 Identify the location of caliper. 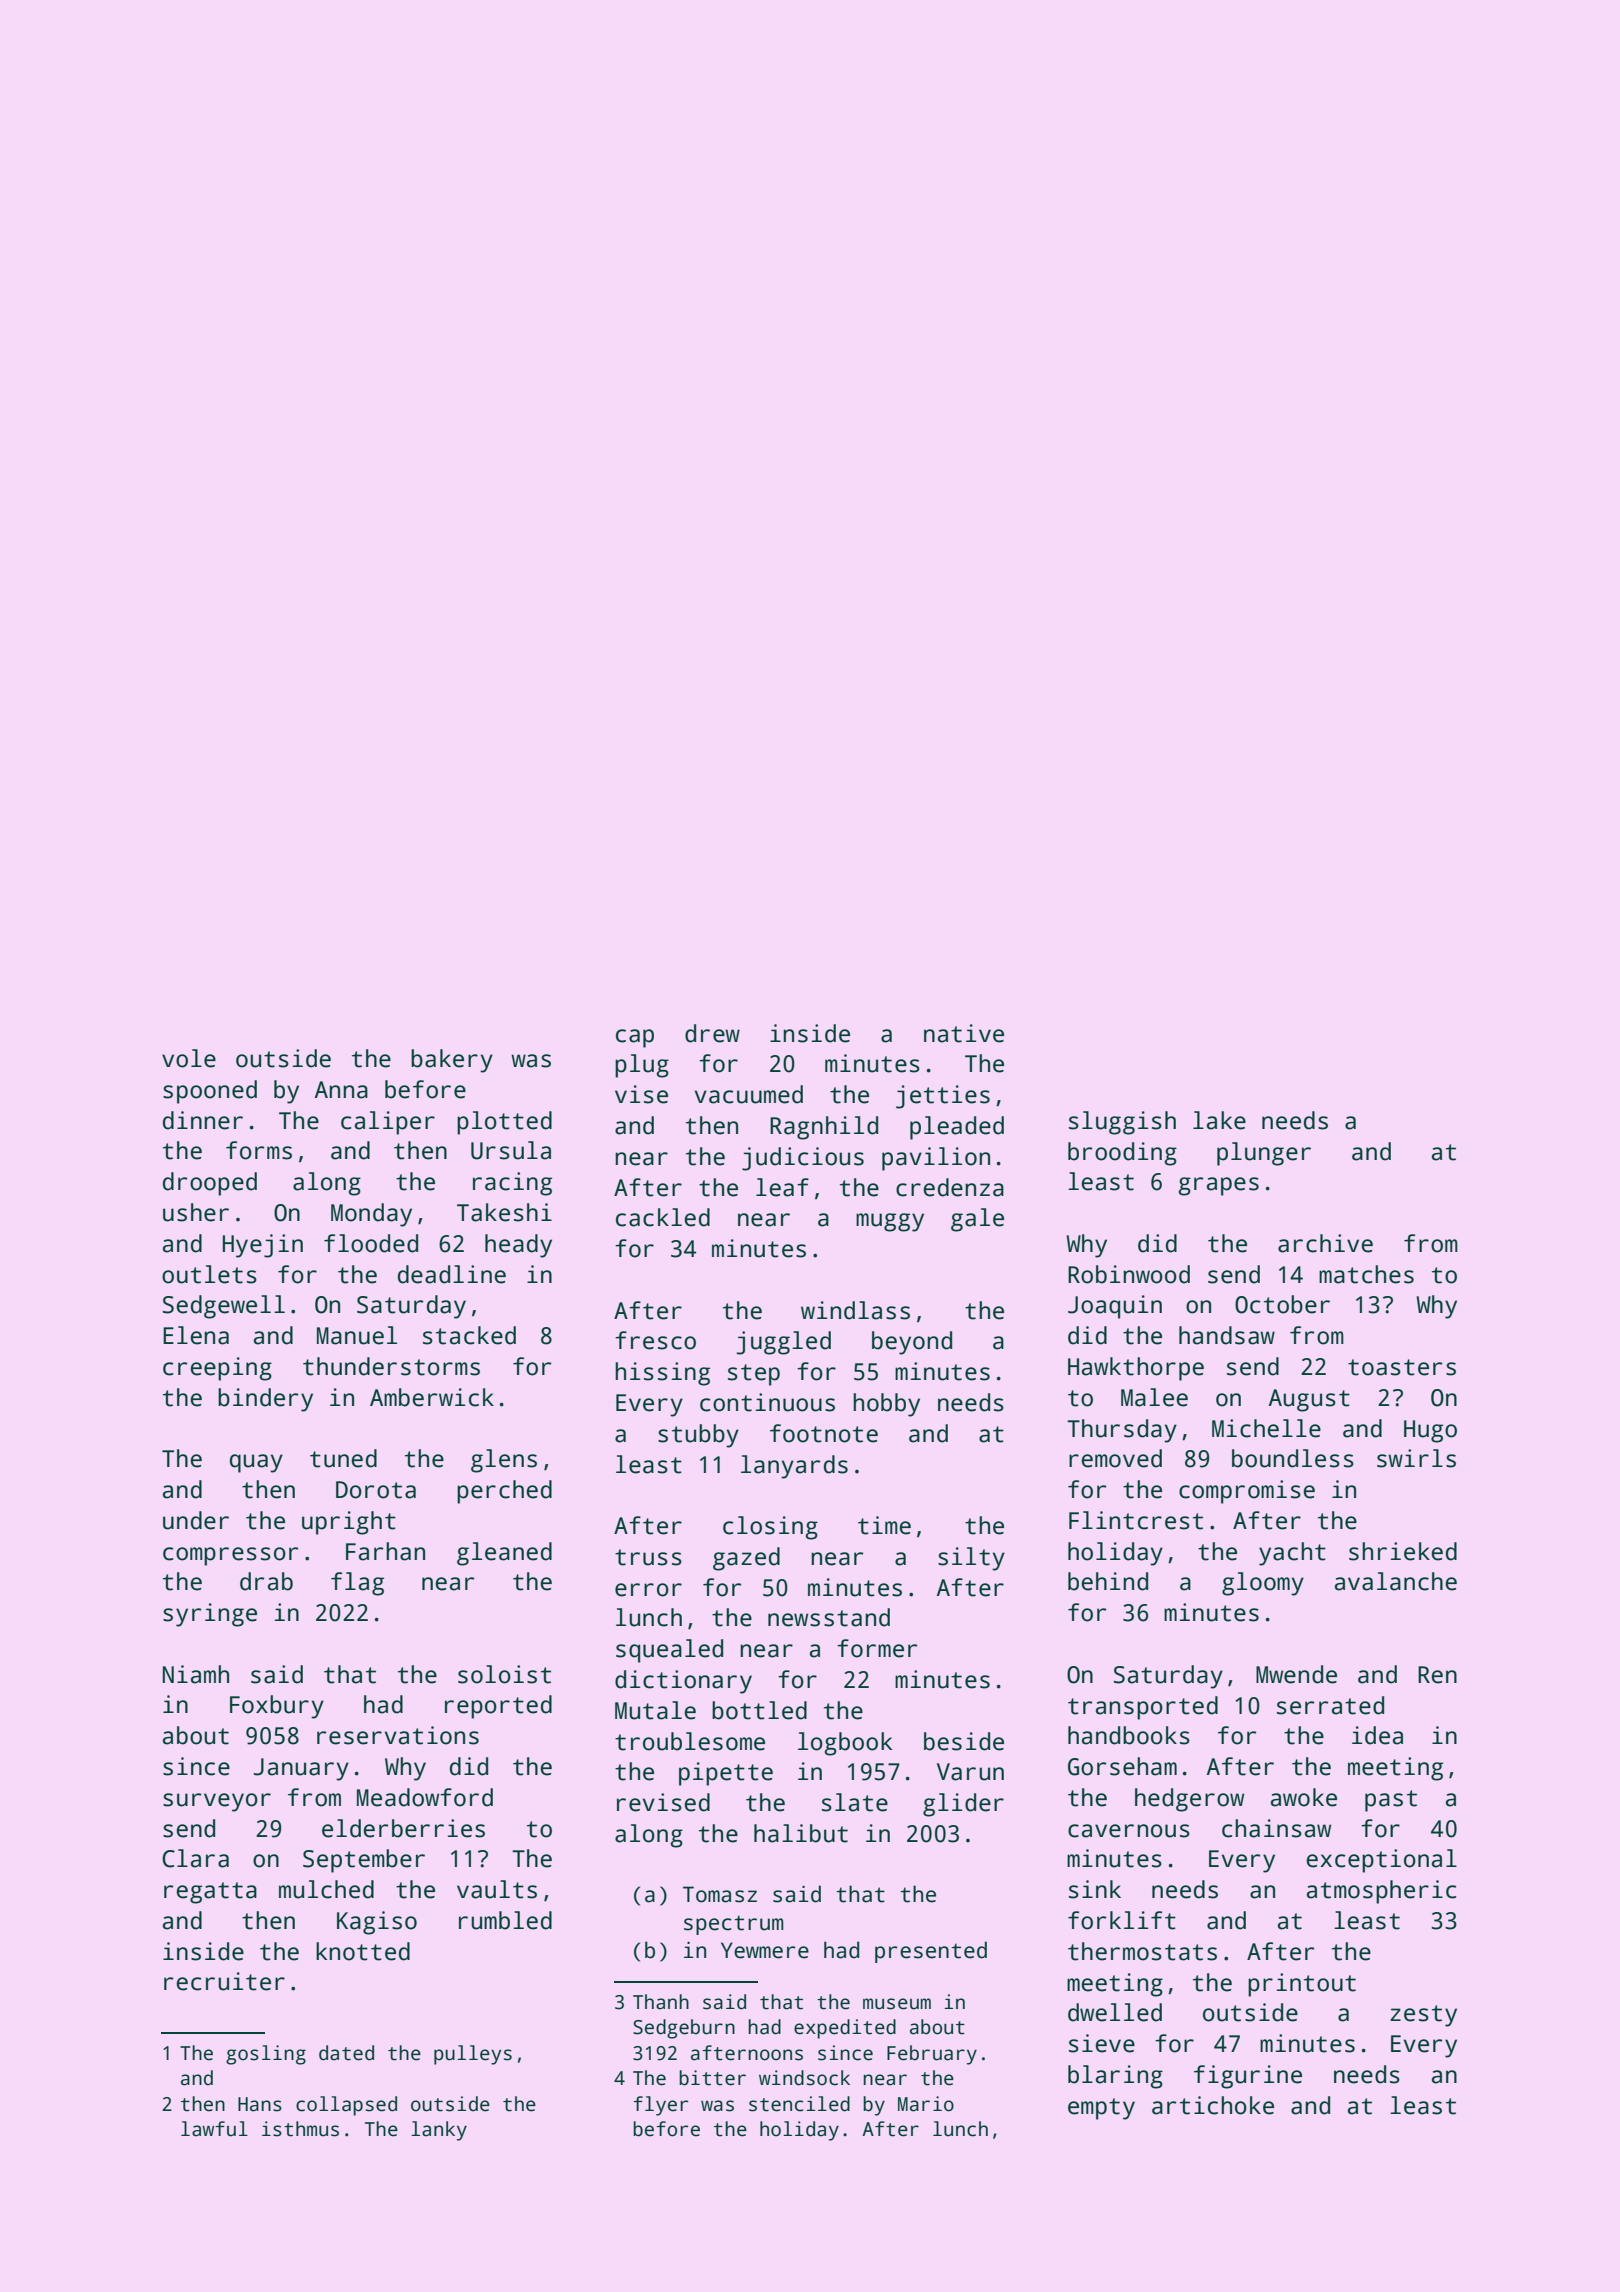
(388, 1123).
